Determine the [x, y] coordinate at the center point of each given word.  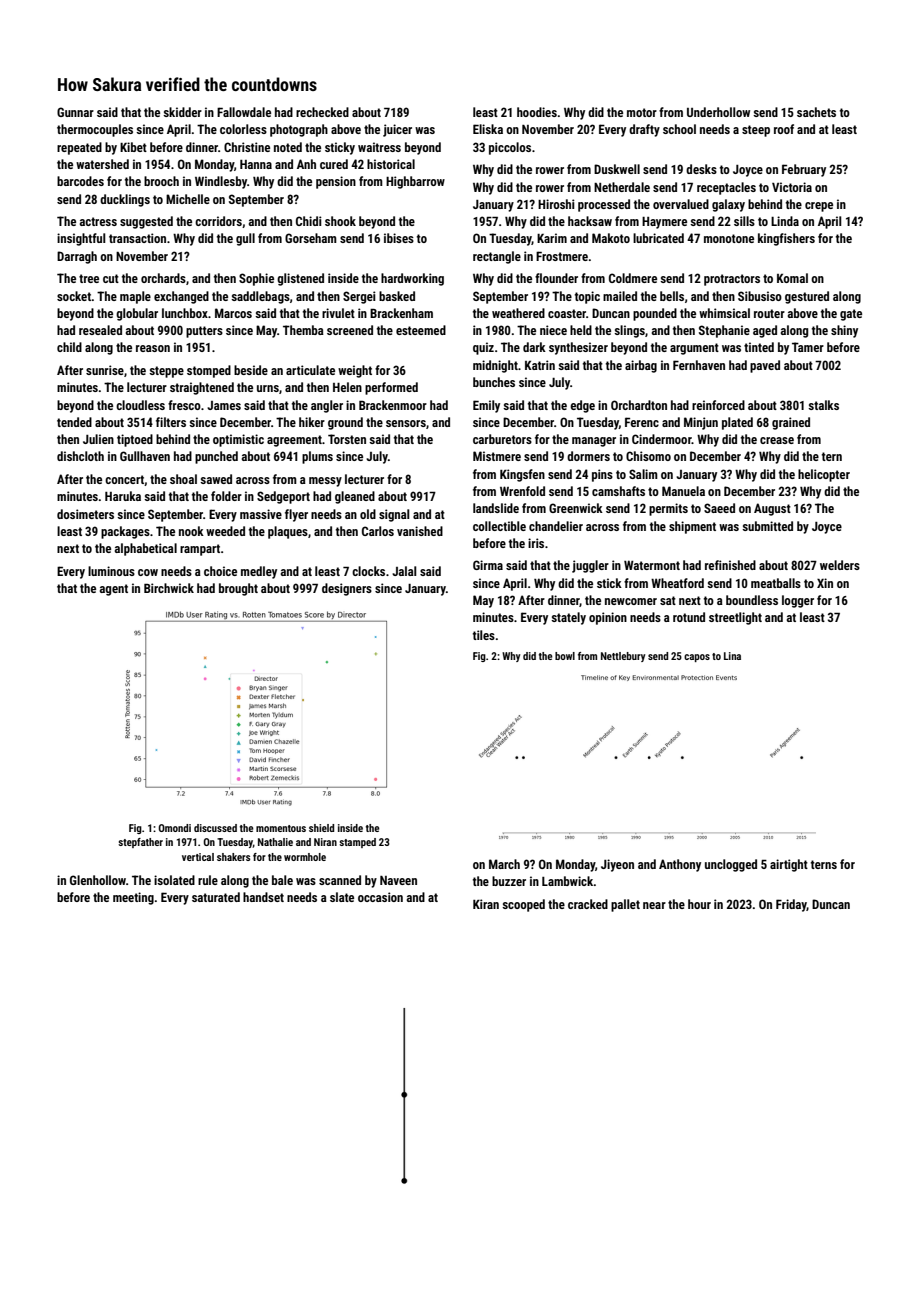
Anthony [680, 865]
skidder [182, 112]
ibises [399, 238]
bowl [565, 656]
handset [263, 897]
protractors [732, 280]
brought [238, 589]
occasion [380, 897]
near [654, 905]
